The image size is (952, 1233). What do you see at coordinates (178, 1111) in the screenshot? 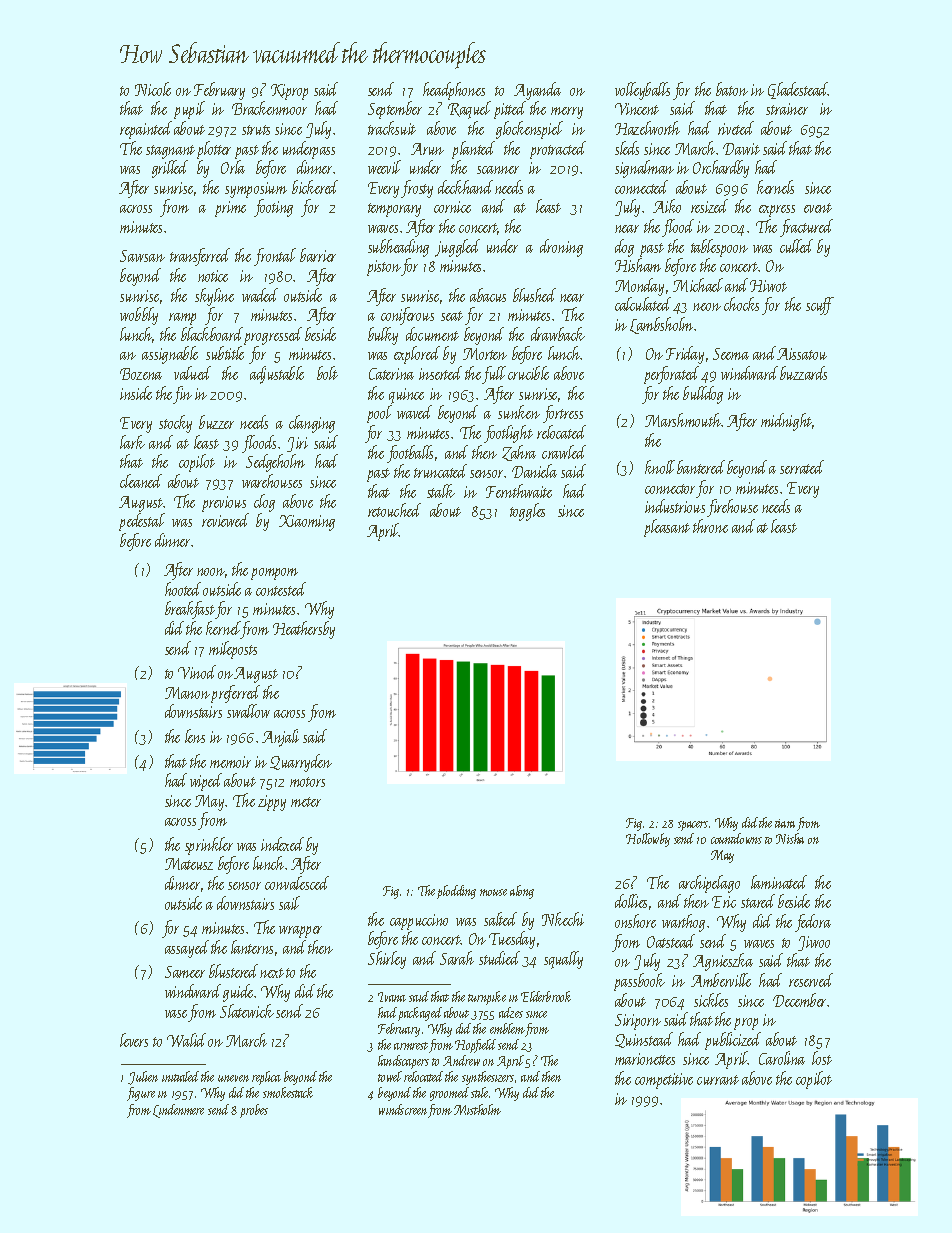
I see `Lindenmere` at bounding box center [178, 1111].
